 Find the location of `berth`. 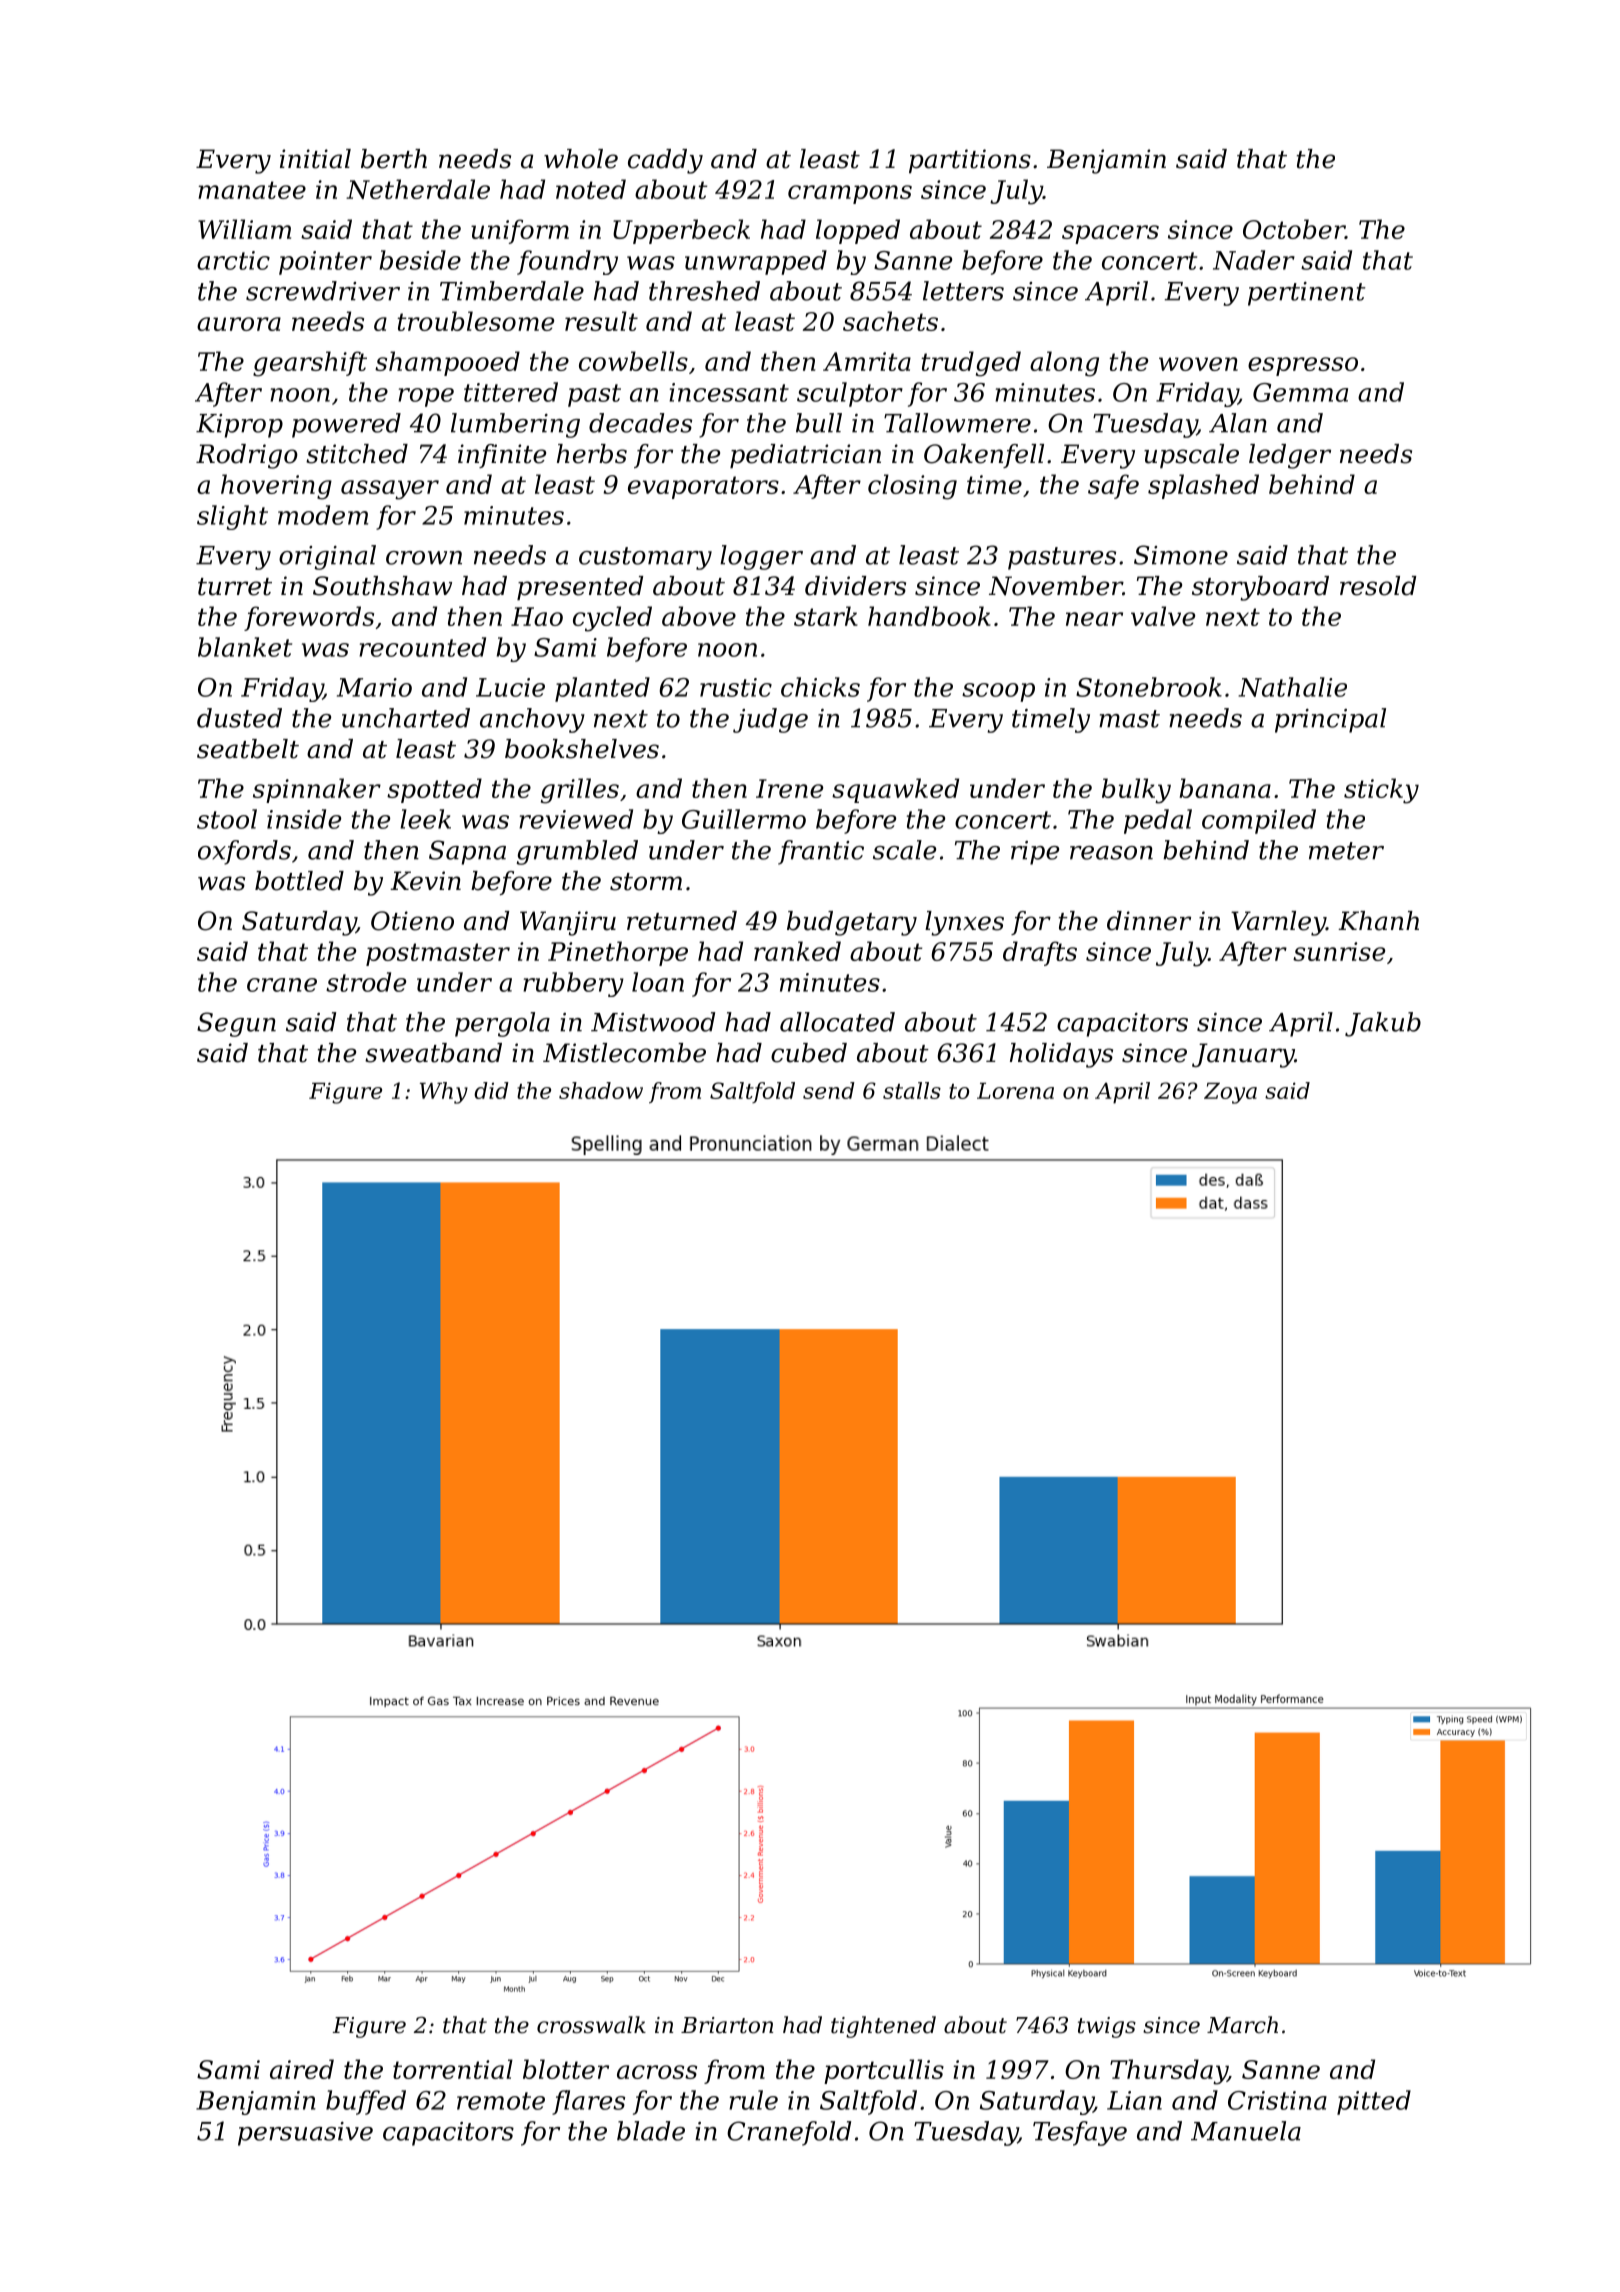

berth is located at coordinates (394, 159).
